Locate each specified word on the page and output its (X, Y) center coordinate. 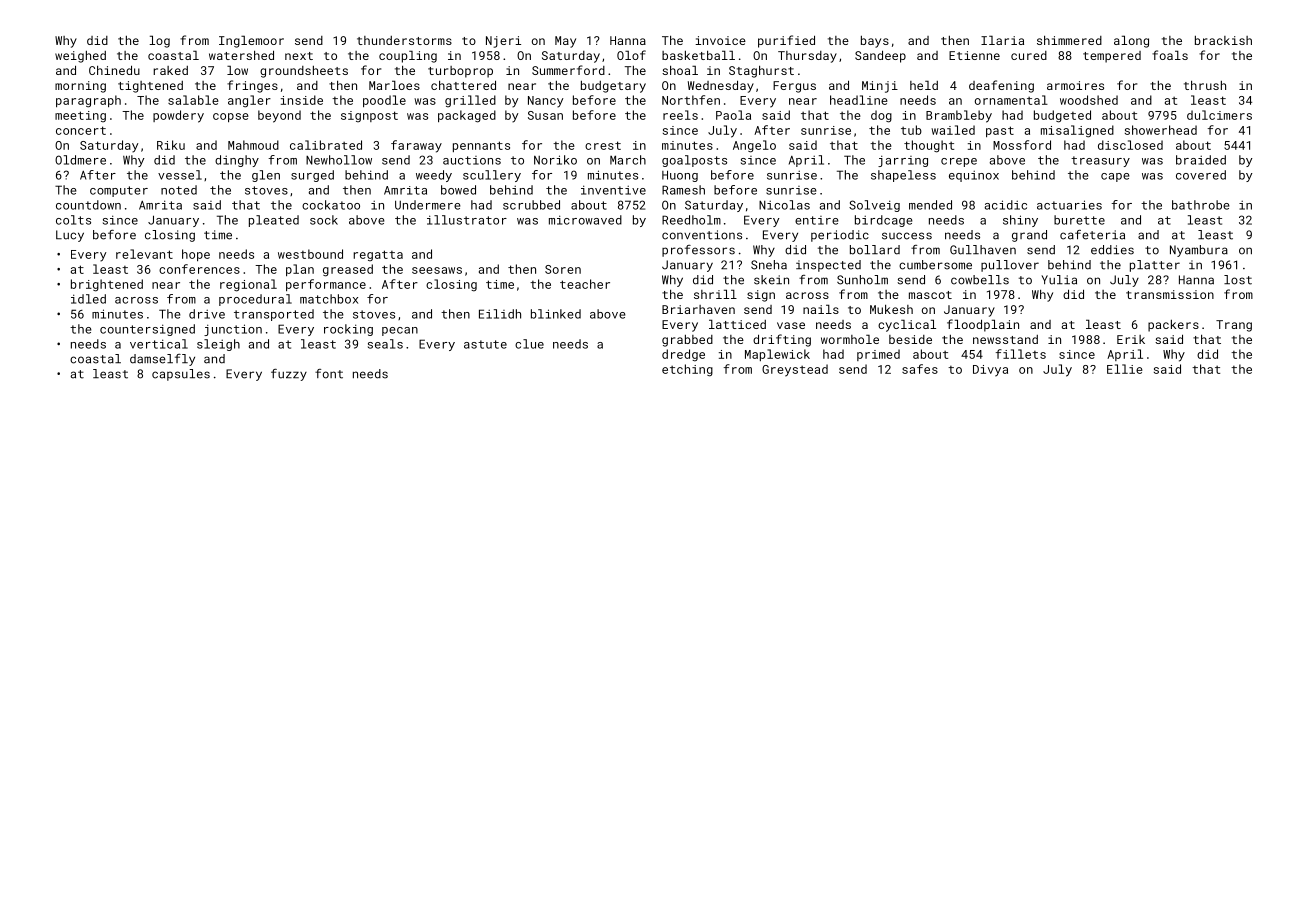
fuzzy (289, 375)
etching (687, 370)
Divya (990, 371)
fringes (252, 86)
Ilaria (1002, 40)
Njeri (503, 42)
